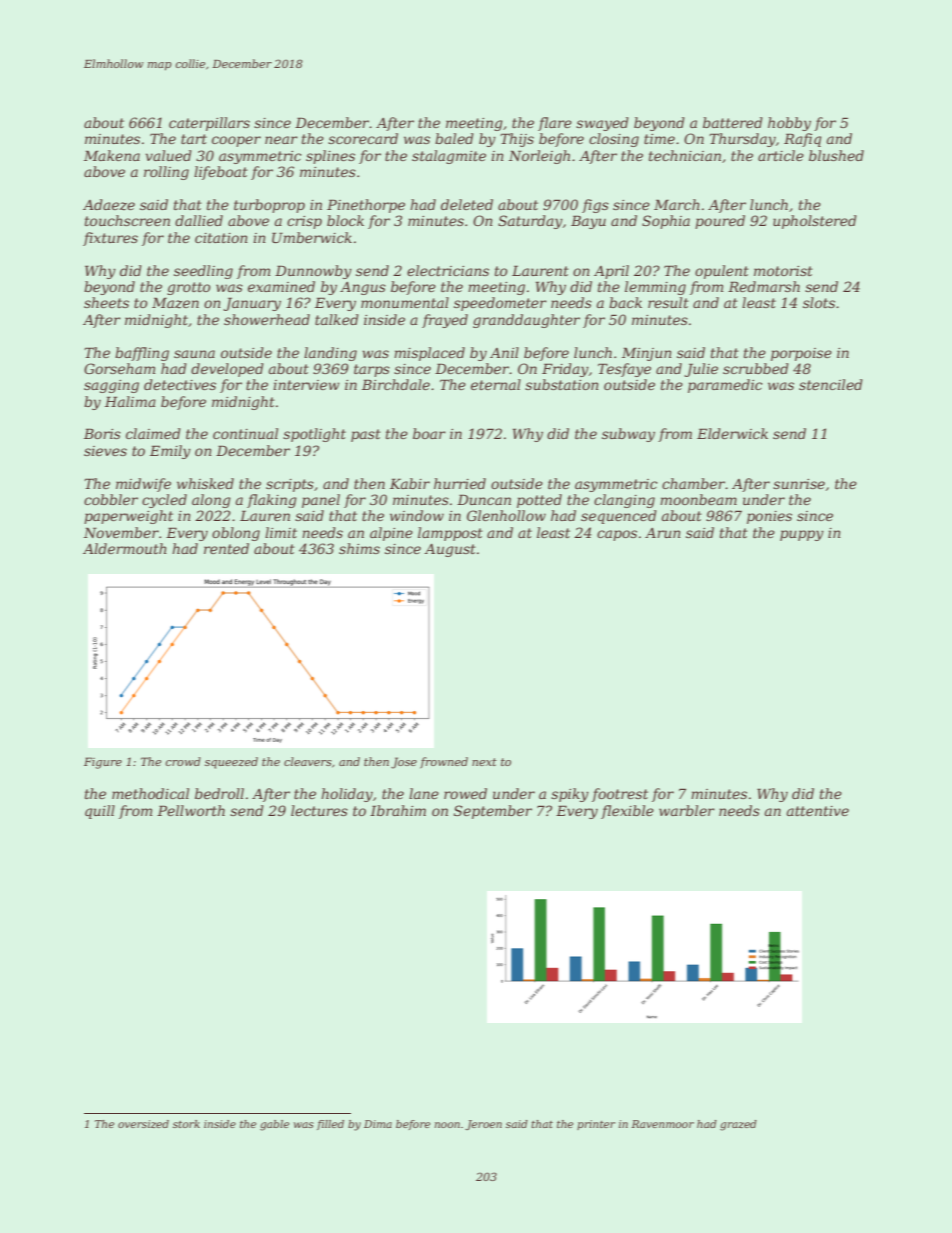 The image size is (952, 1233). I want to click on stork, so click(186, 1124).
